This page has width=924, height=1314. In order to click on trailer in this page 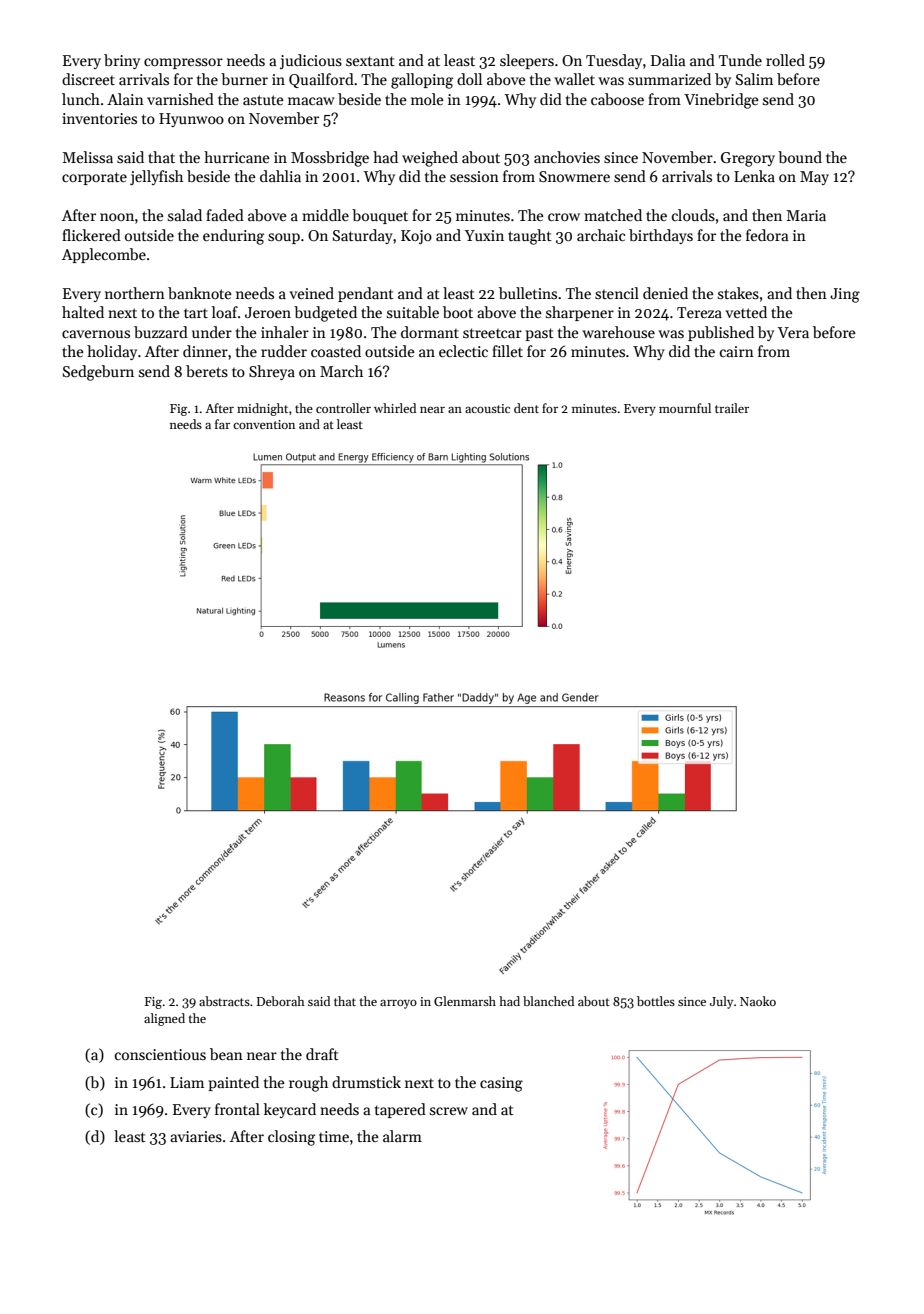, I will do `click(732, 408)`.
